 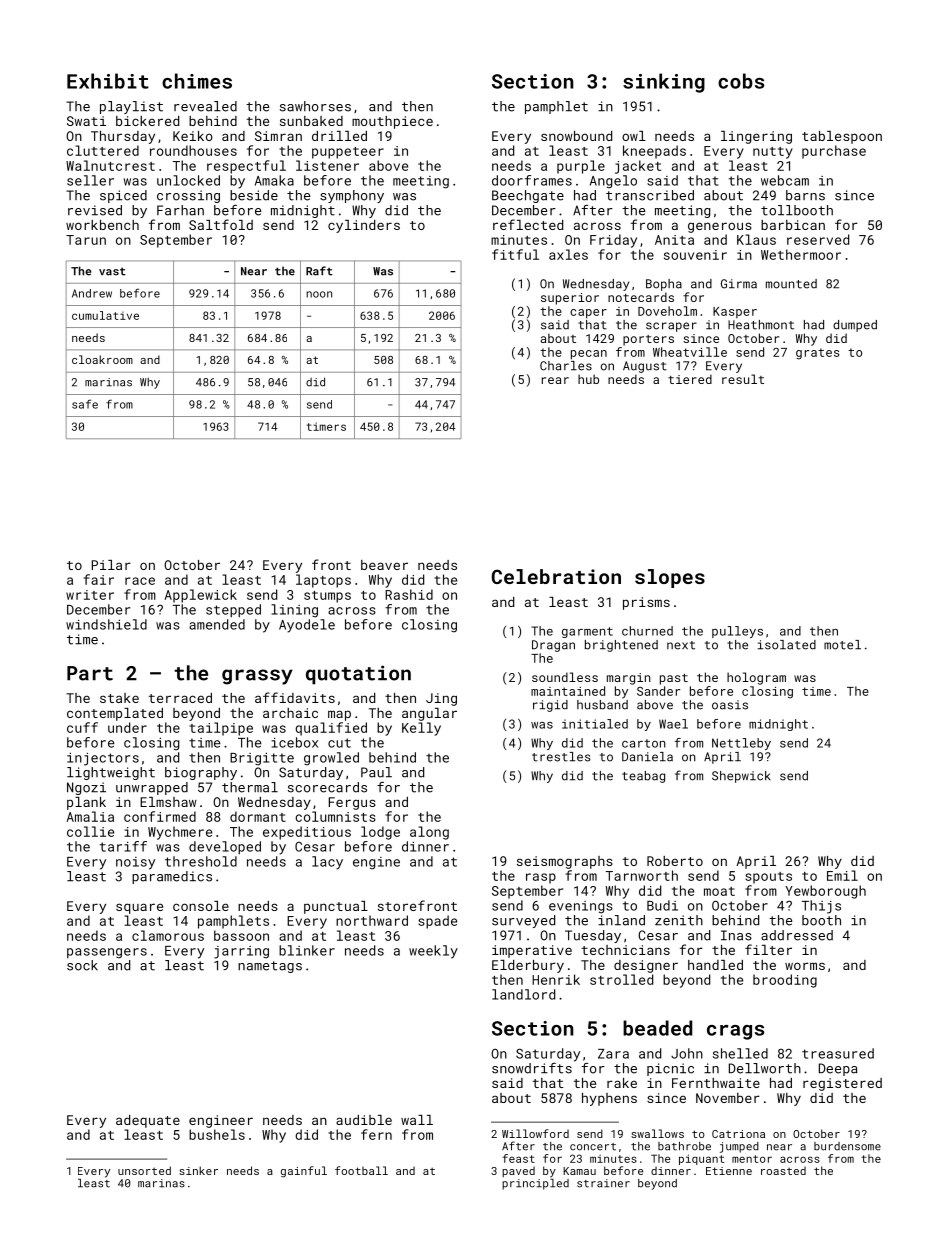 I want to click on adequate, so click(x=148, y=1121).
